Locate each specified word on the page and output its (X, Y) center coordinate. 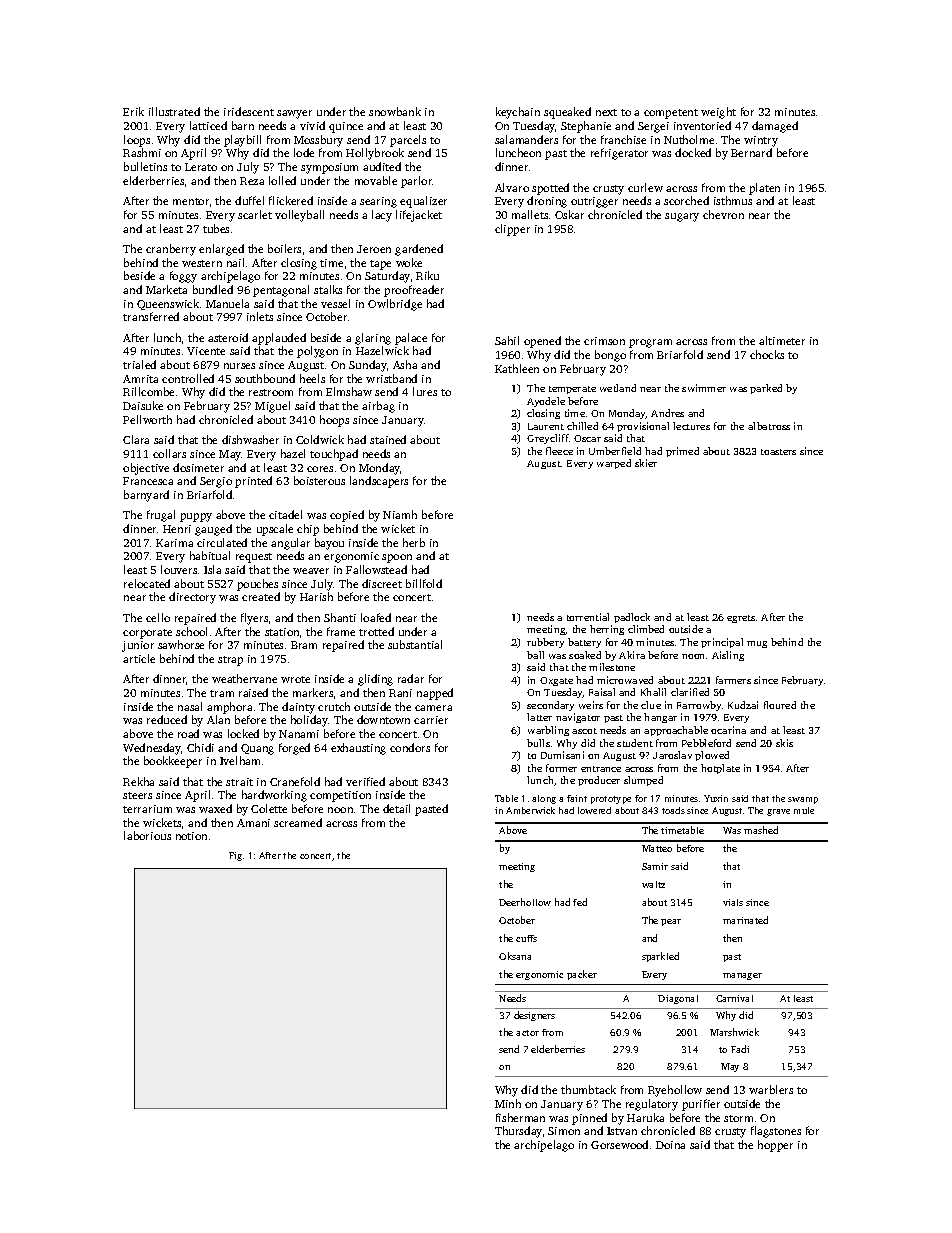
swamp (803, 800)
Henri (177, 529)
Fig (235, 856)
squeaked (567, 113)
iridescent (249, 111)
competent (671, 114)
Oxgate (556, 681)
